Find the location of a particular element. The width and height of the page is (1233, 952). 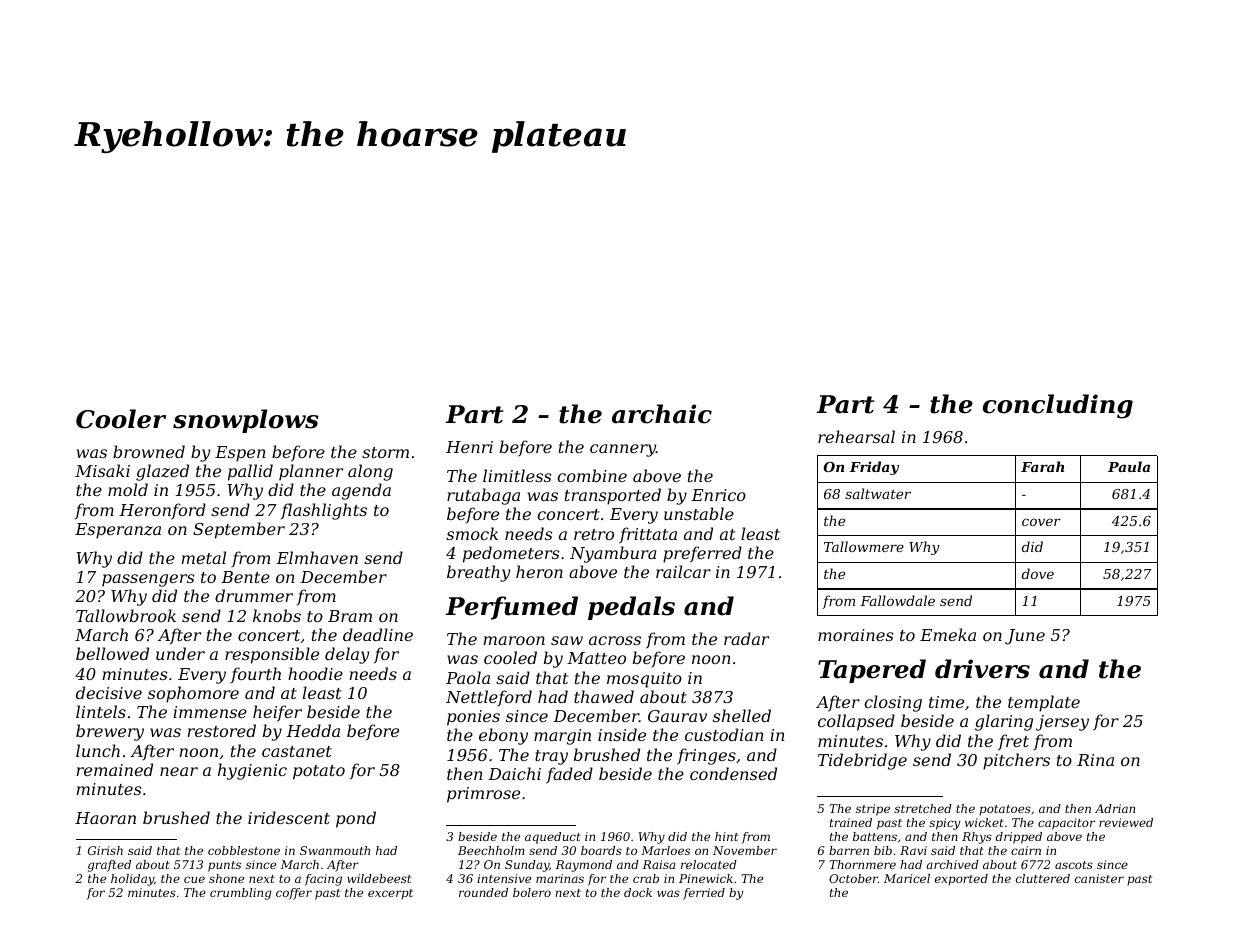

bolero is located at coordinates (532, 892).
